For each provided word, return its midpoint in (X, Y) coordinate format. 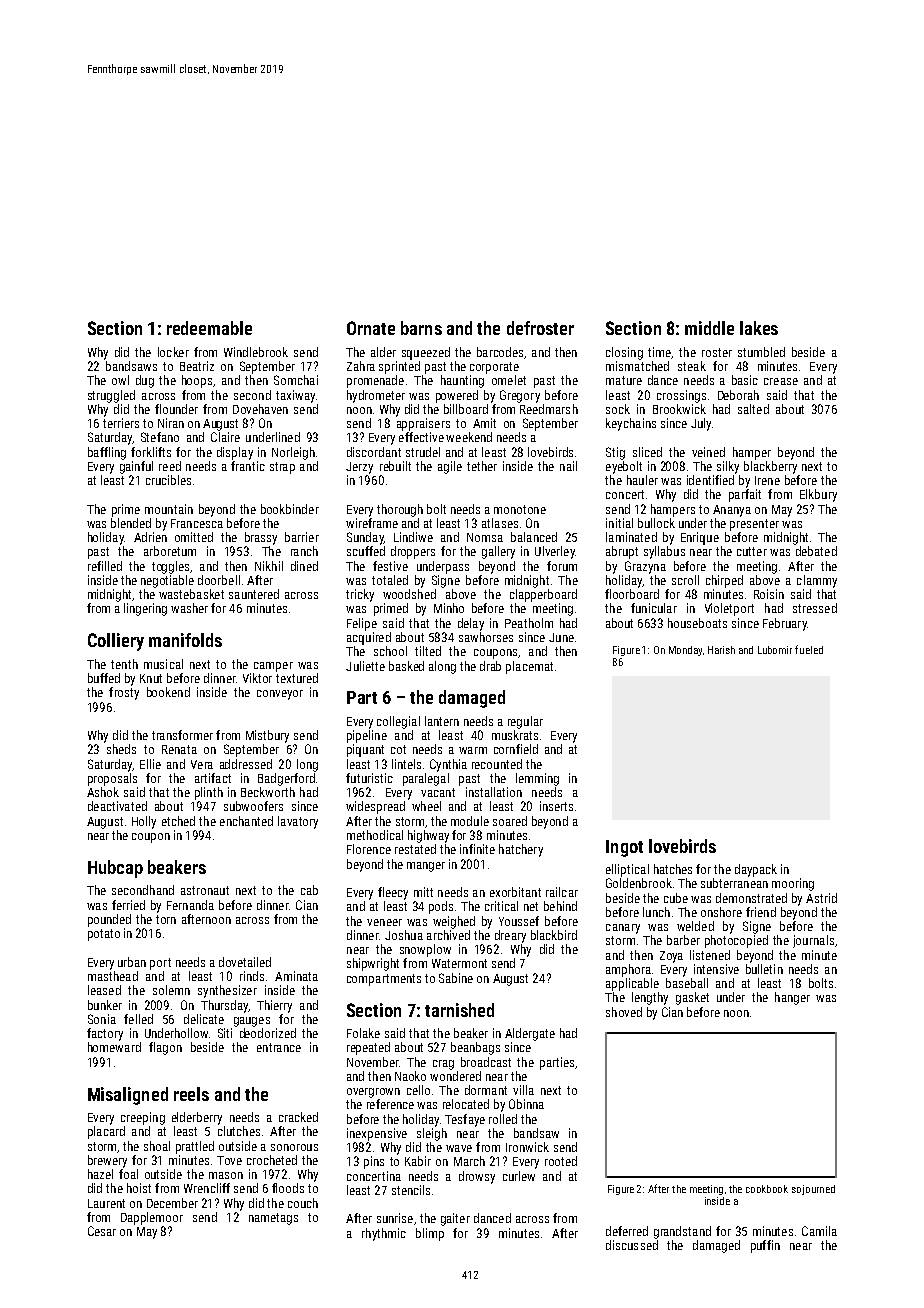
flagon (165, 1048)
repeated (368, 1048)
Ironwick (527, 1147)
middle (709, 328)
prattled (195, 1147)
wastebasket (191, 594)
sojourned (813, 1190)
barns (421, 328)
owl (120, 380)
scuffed (366, 551)
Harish (721, 650)
